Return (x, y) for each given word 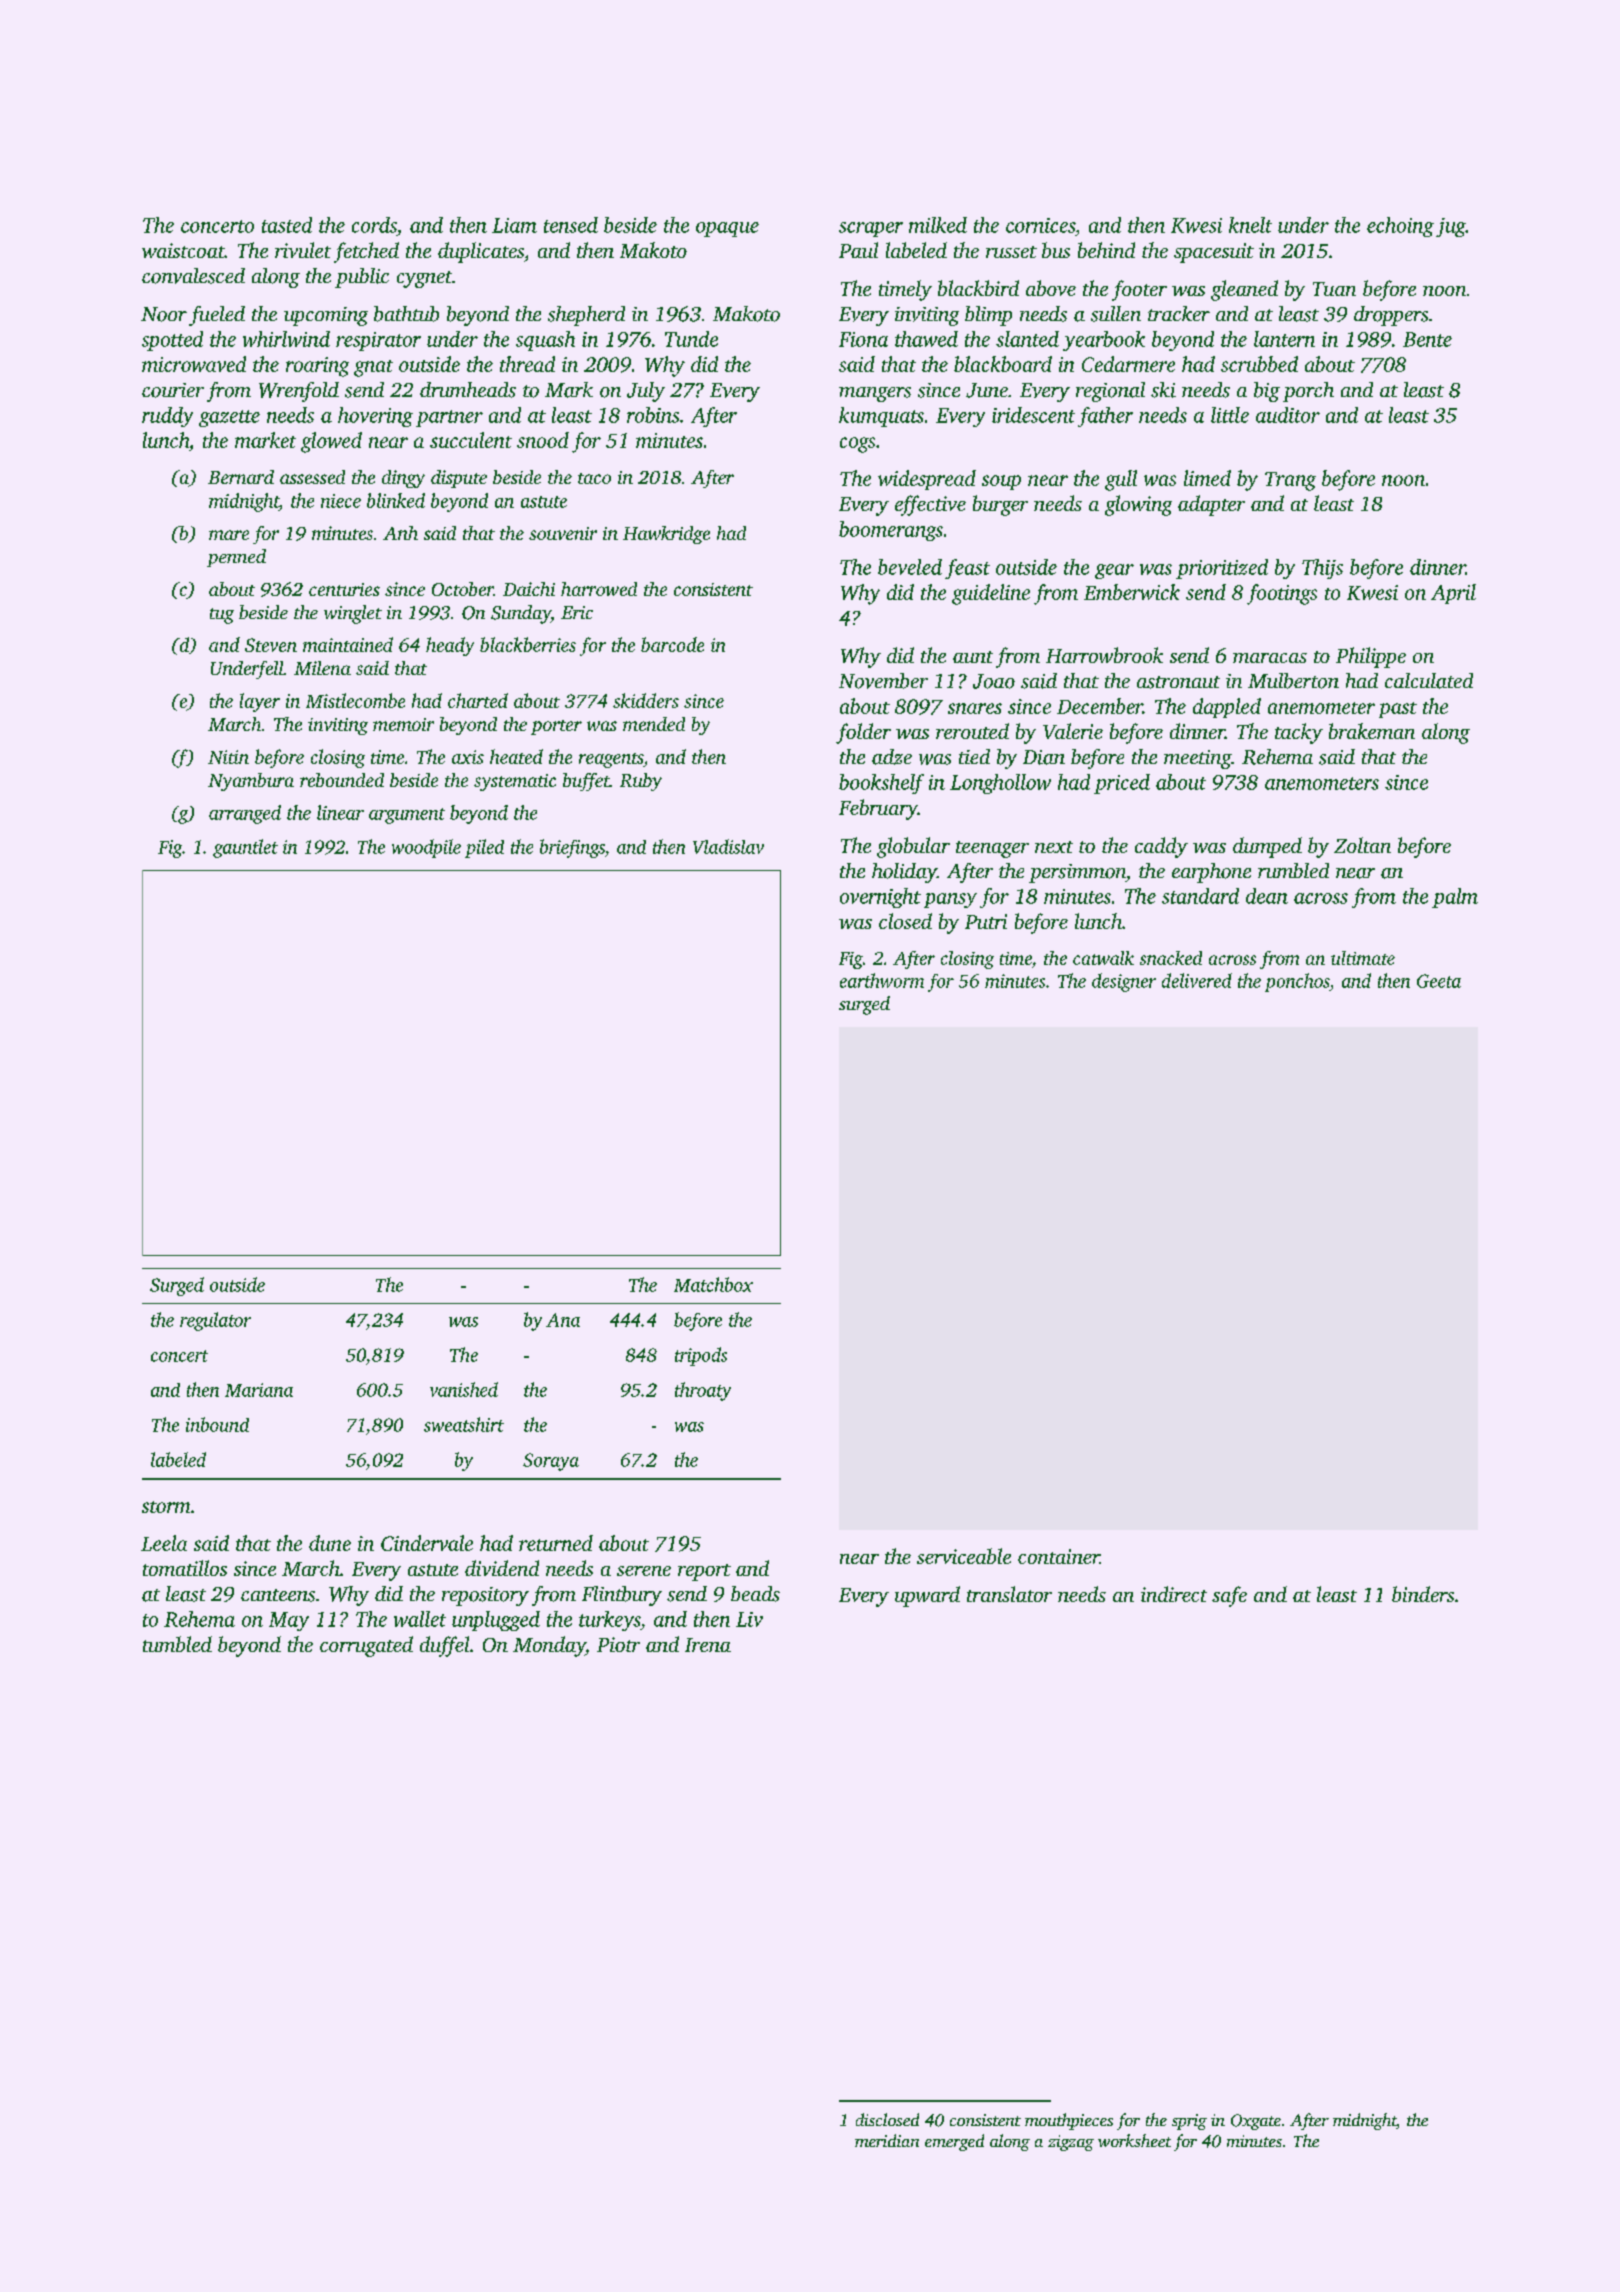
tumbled (177, 1644)
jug (1451, 227)
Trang (1290, 481)
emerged (954, 2142)
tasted (287, 225)
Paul (858, 250)
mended (654, 724)
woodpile (426, 848)
